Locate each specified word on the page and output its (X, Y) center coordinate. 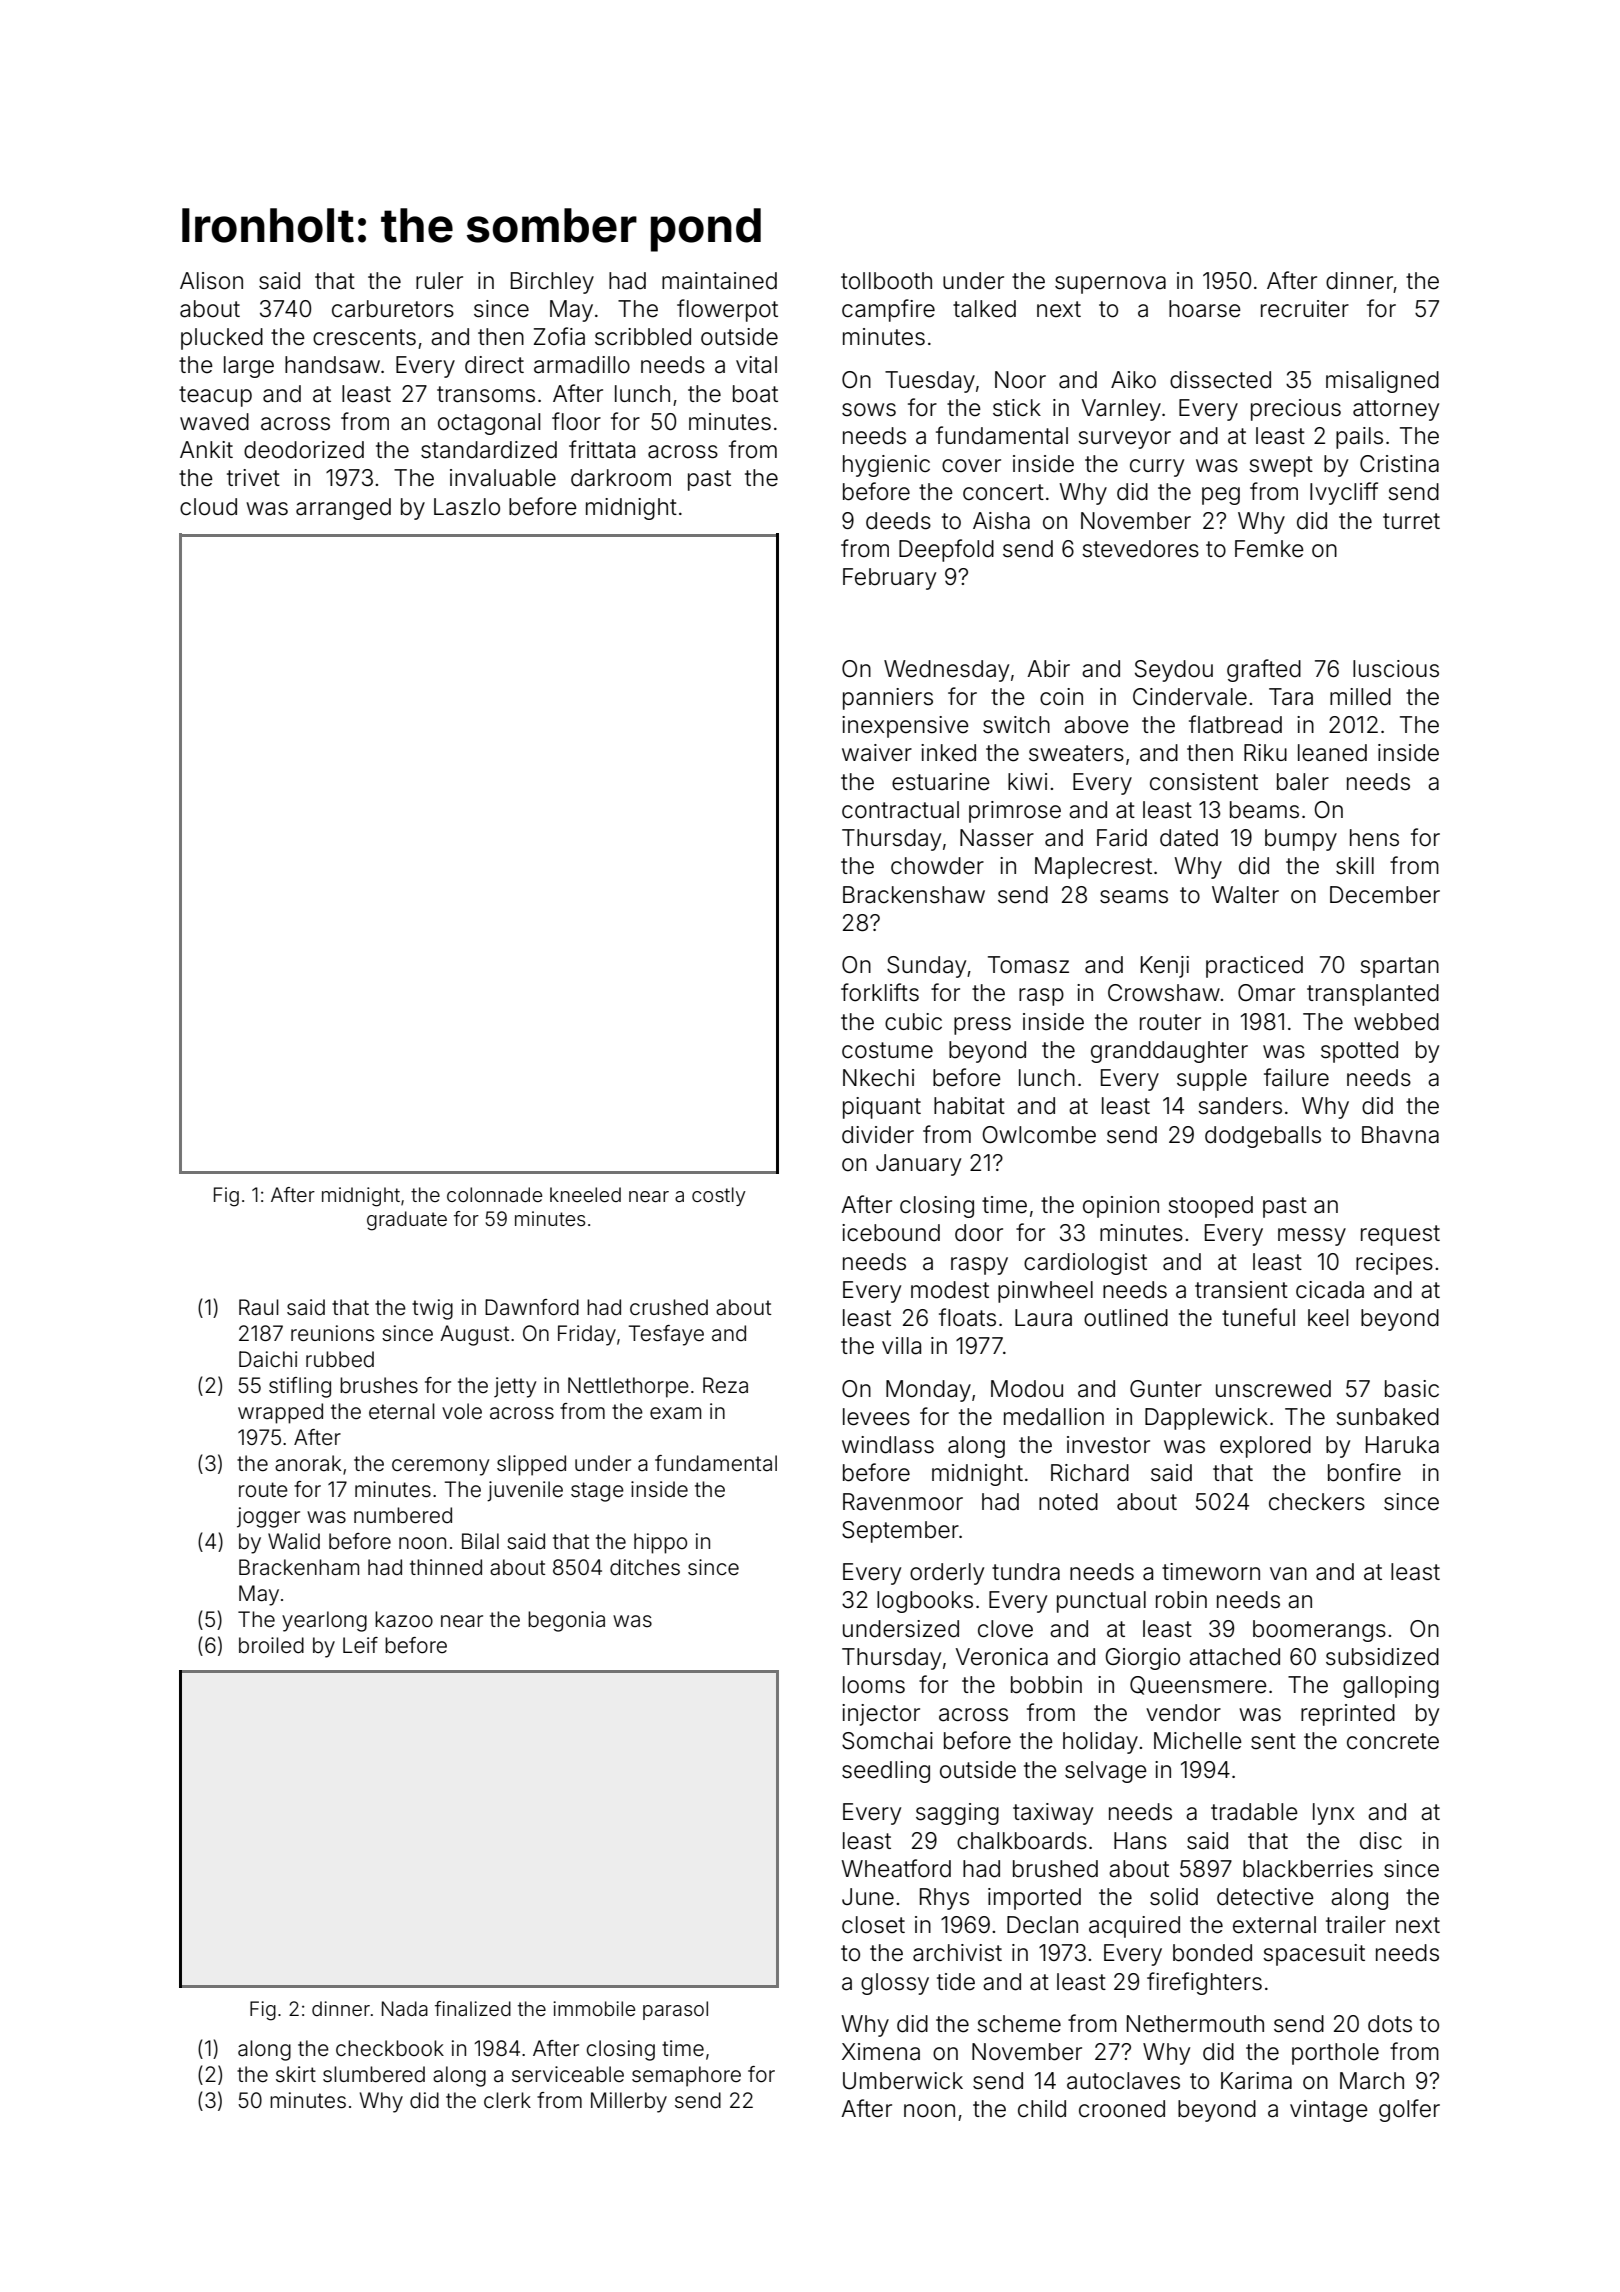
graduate (407, 1221)
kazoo (404, 1619)
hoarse (1205, 309)
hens (1374, 838)
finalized (473, 2008)
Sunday (926, 967)
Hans (1140, 1841)
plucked (222, 339)
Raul (259, 1307)
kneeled (585, 1194)
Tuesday (930, 382)
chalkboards (1022, 1841)
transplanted (1373, 995)
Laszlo (467, 507)
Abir (1048, 669)
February (889, 579)
